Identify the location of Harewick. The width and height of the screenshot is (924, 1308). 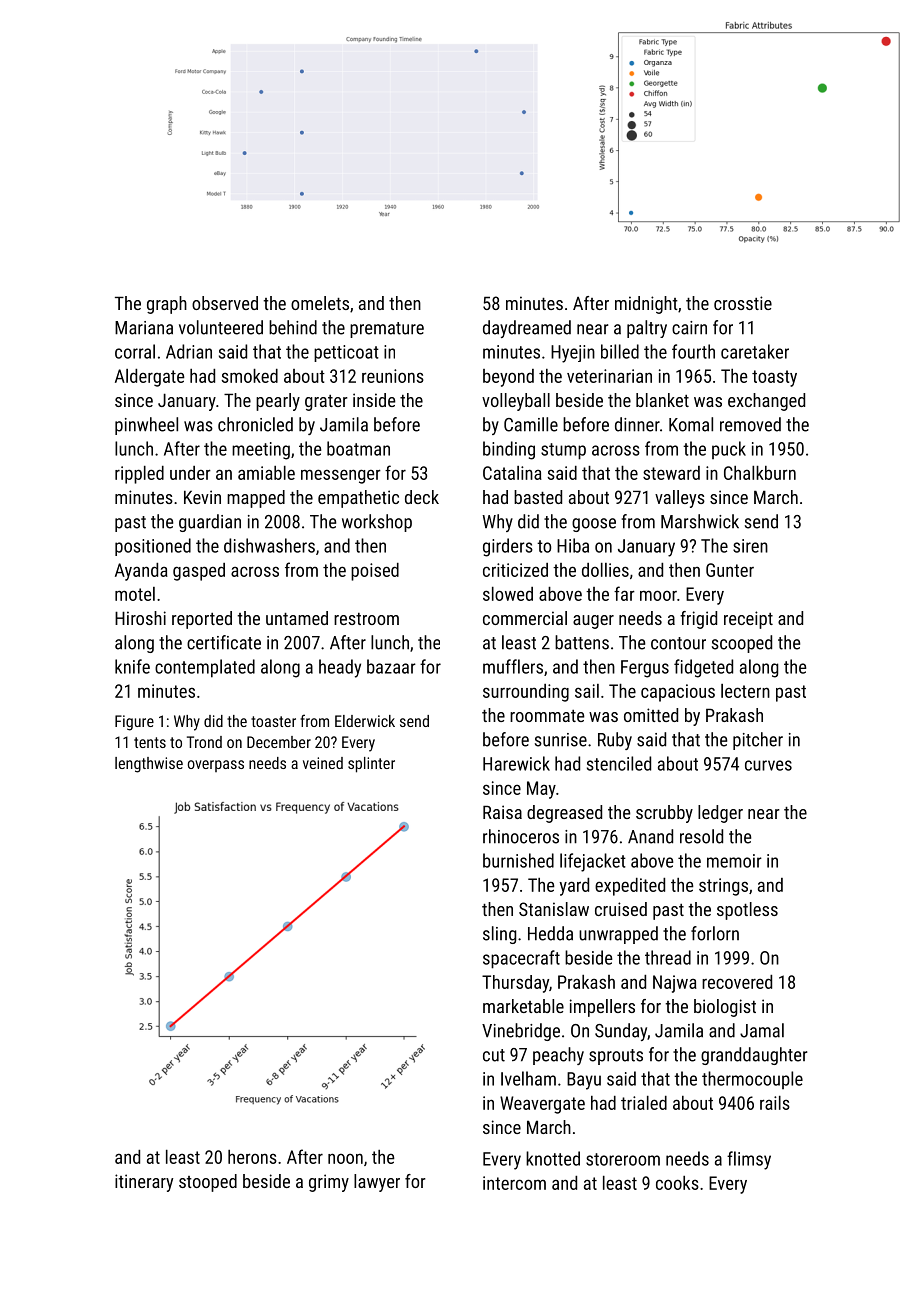
(516, 763).
